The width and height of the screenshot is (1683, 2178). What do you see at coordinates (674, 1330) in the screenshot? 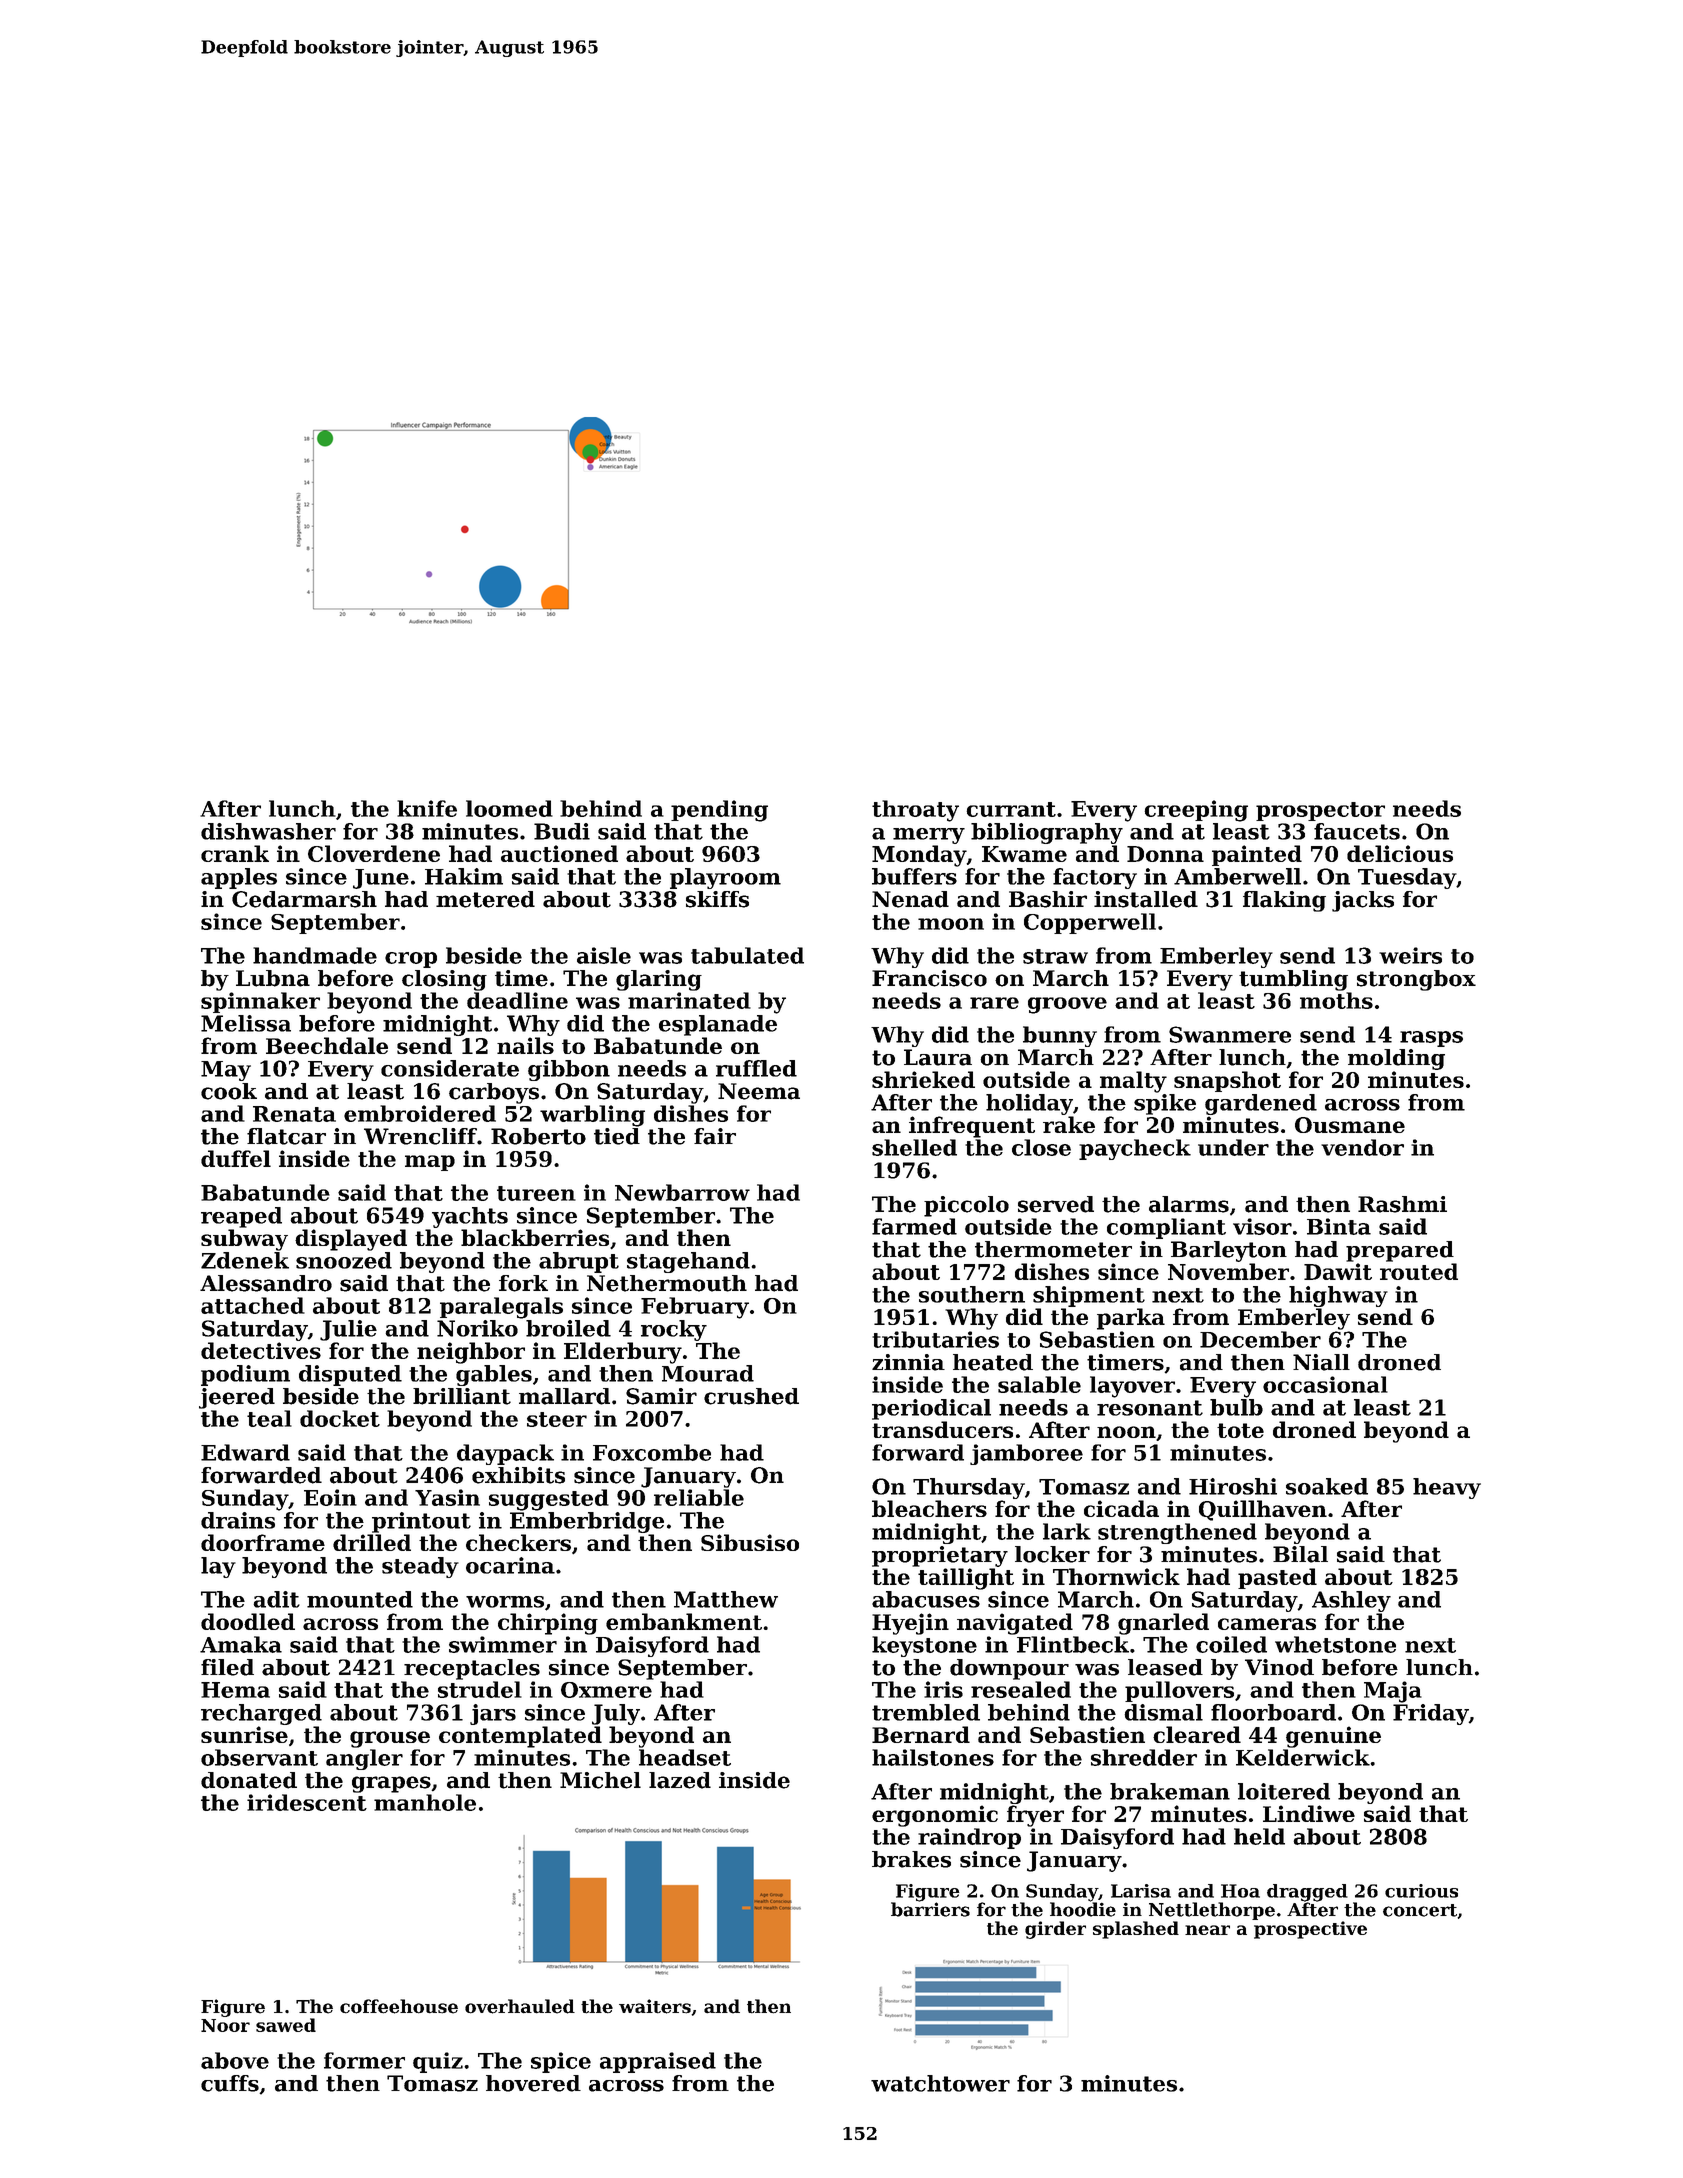
I see `rocky` at bounding box center [674, 1330].
